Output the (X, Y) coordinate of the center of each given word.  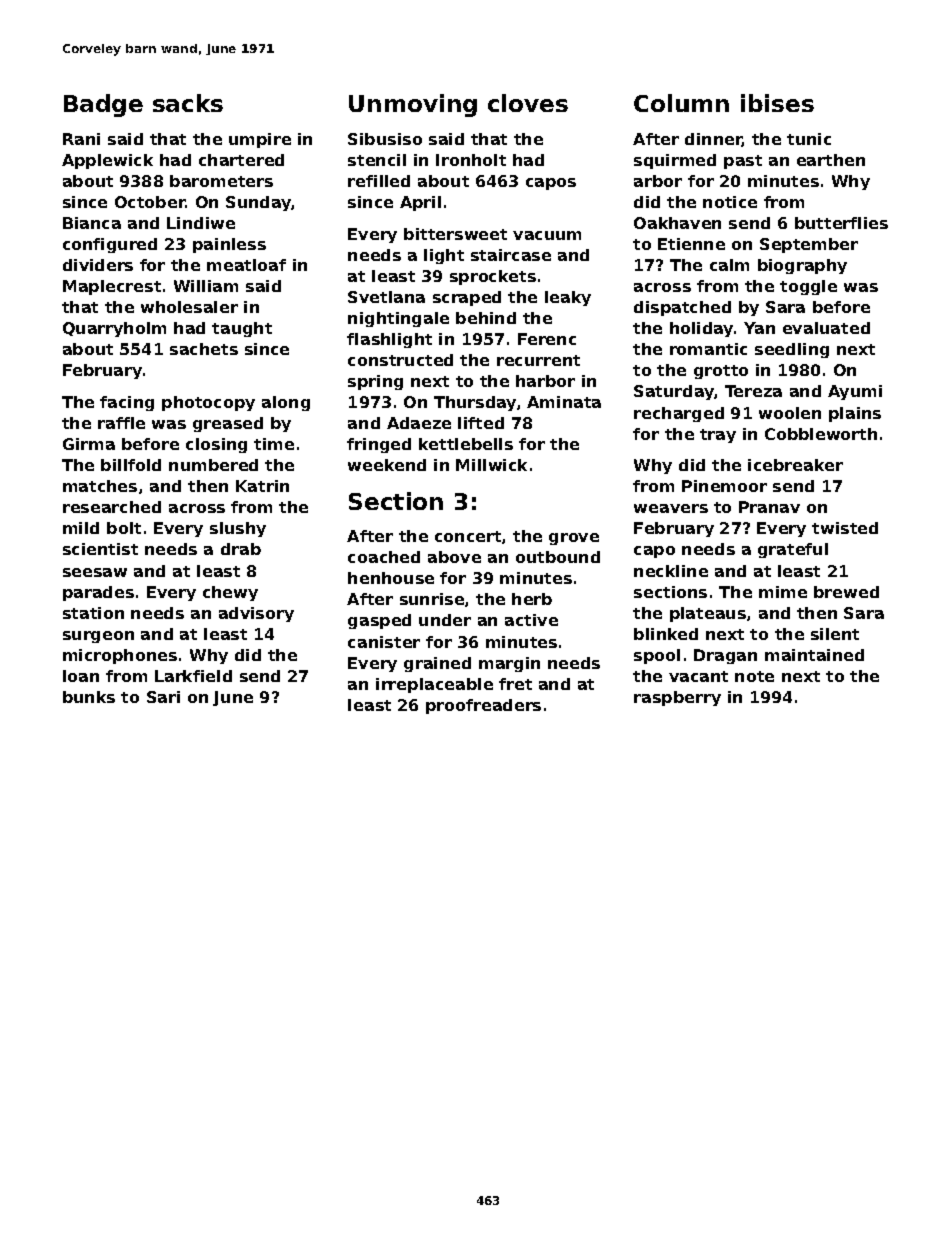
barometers (221, 181)
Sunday (259, 203)
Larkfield (193, 676)
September (809, 245)
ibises (777, 103)
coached (384, 557)
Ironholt (471, 160)
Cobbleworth (821, 434)
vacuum (547, 235)
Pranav (769, 507)
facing (127, 403)
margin (509, 664)
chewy (230, 593)
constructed (400, 360)
